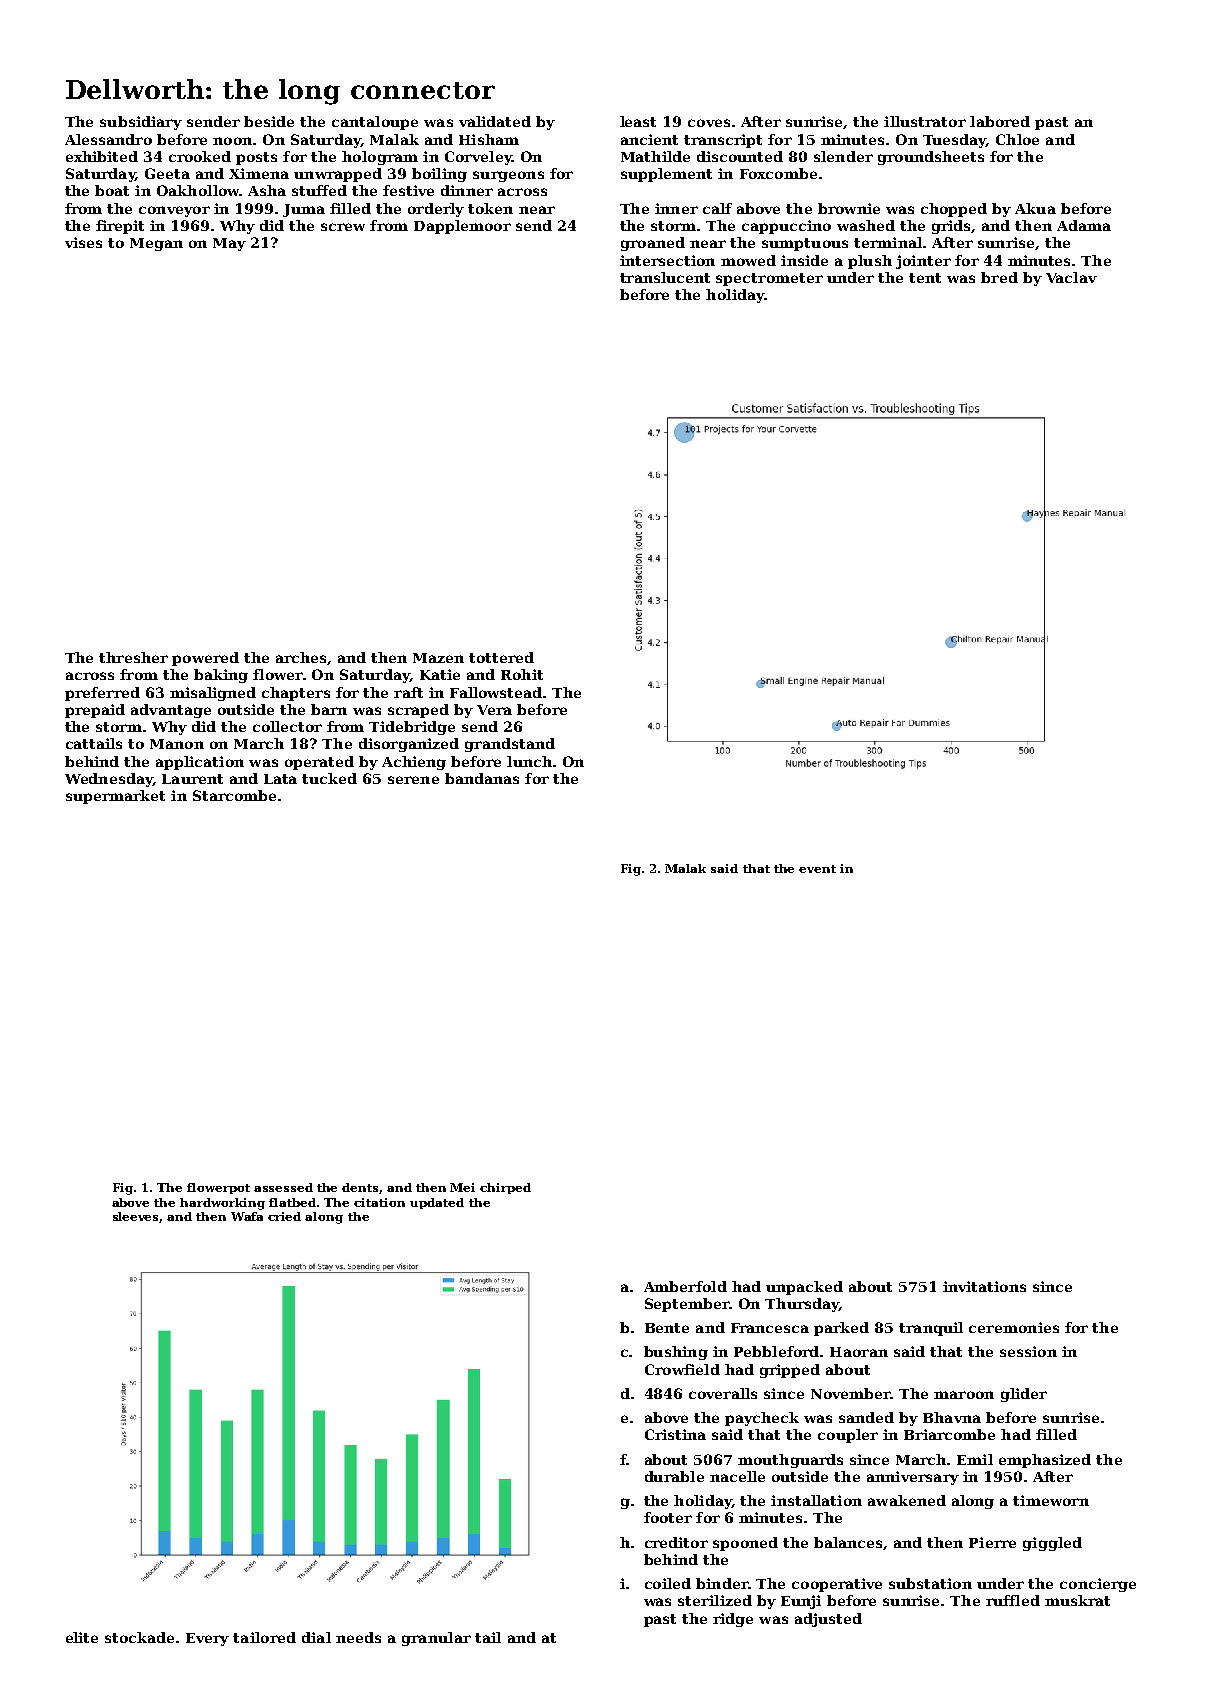 The width and height of the screenshot is (1205, 1705). What do you see at coordinates (115, 797) in the screenshot?
I see `supermarket` at bounding box center [115, 797].
